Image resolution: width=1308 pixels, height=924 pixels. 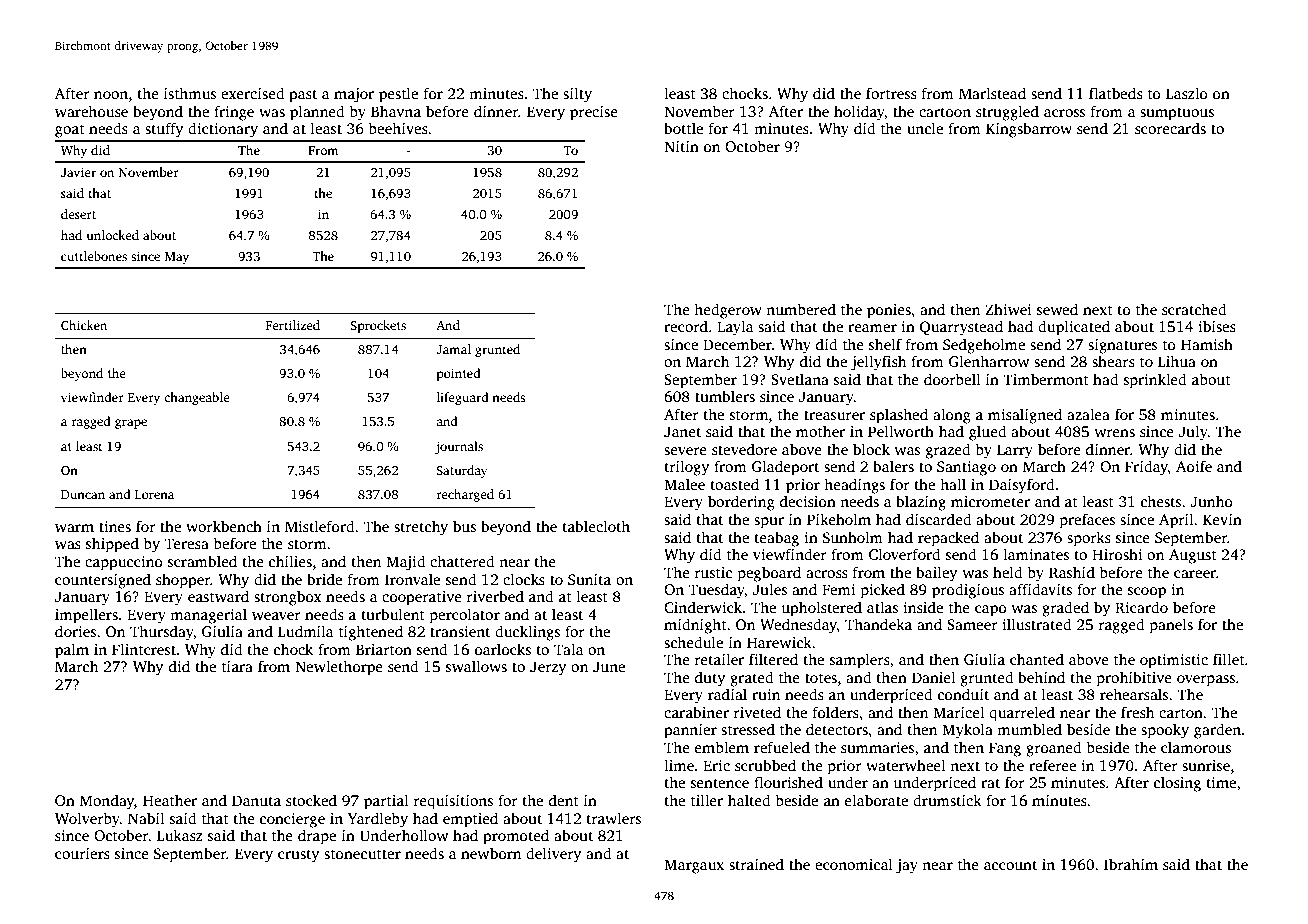 I want to click on silty, so click(x=577, y=95).
